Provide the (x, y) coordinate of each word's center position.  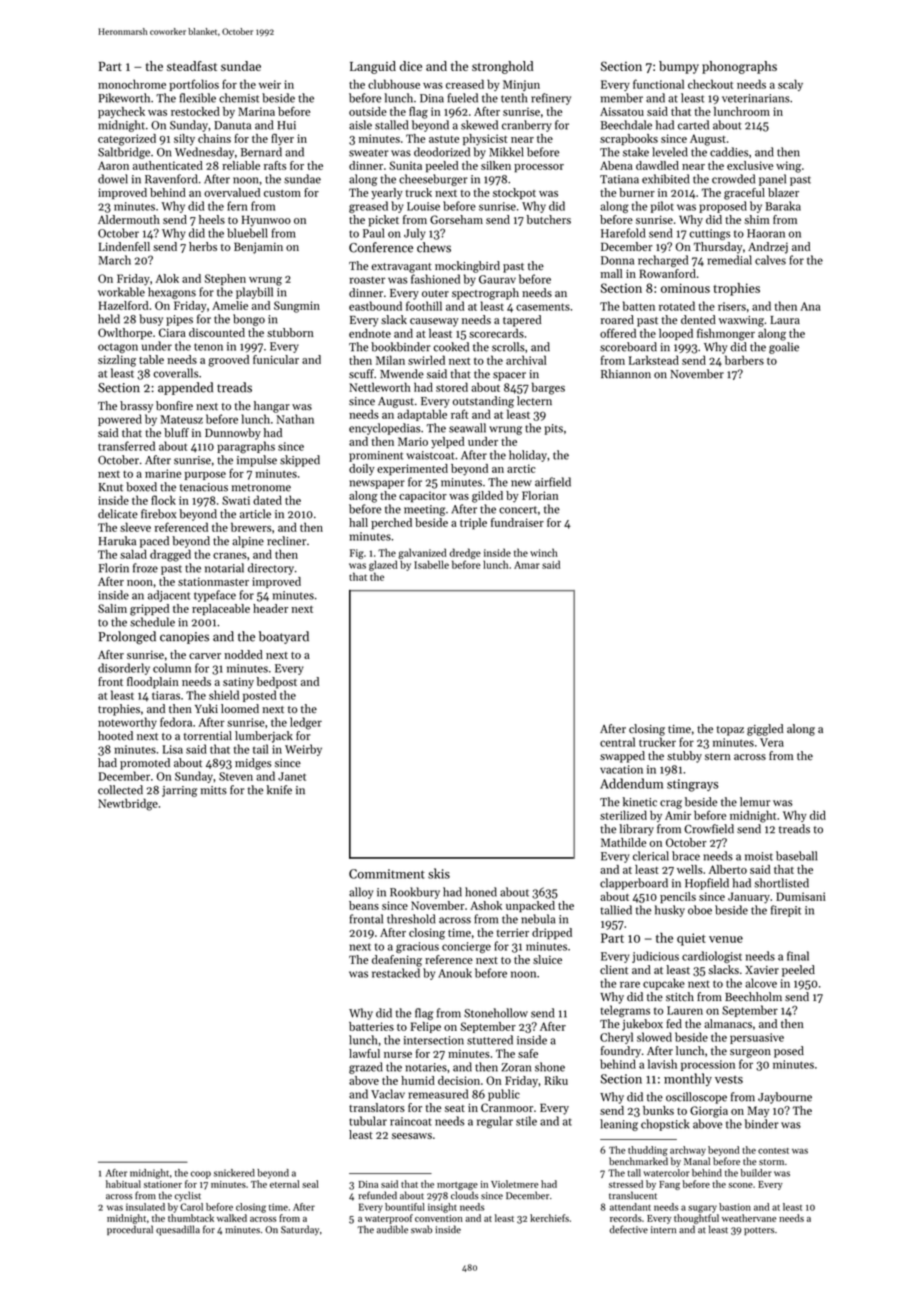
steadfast (192, 66)
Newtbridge (128, 804)
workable (121, 292)
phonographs (739, 67)
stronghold (502, 67)
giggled (765, 730)
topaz (730, 731)
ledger (306, 723)
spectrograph (485, 294)
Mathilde (623, 842)
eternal (284, 1184)
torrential (208, 735)
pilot (662, 207)
